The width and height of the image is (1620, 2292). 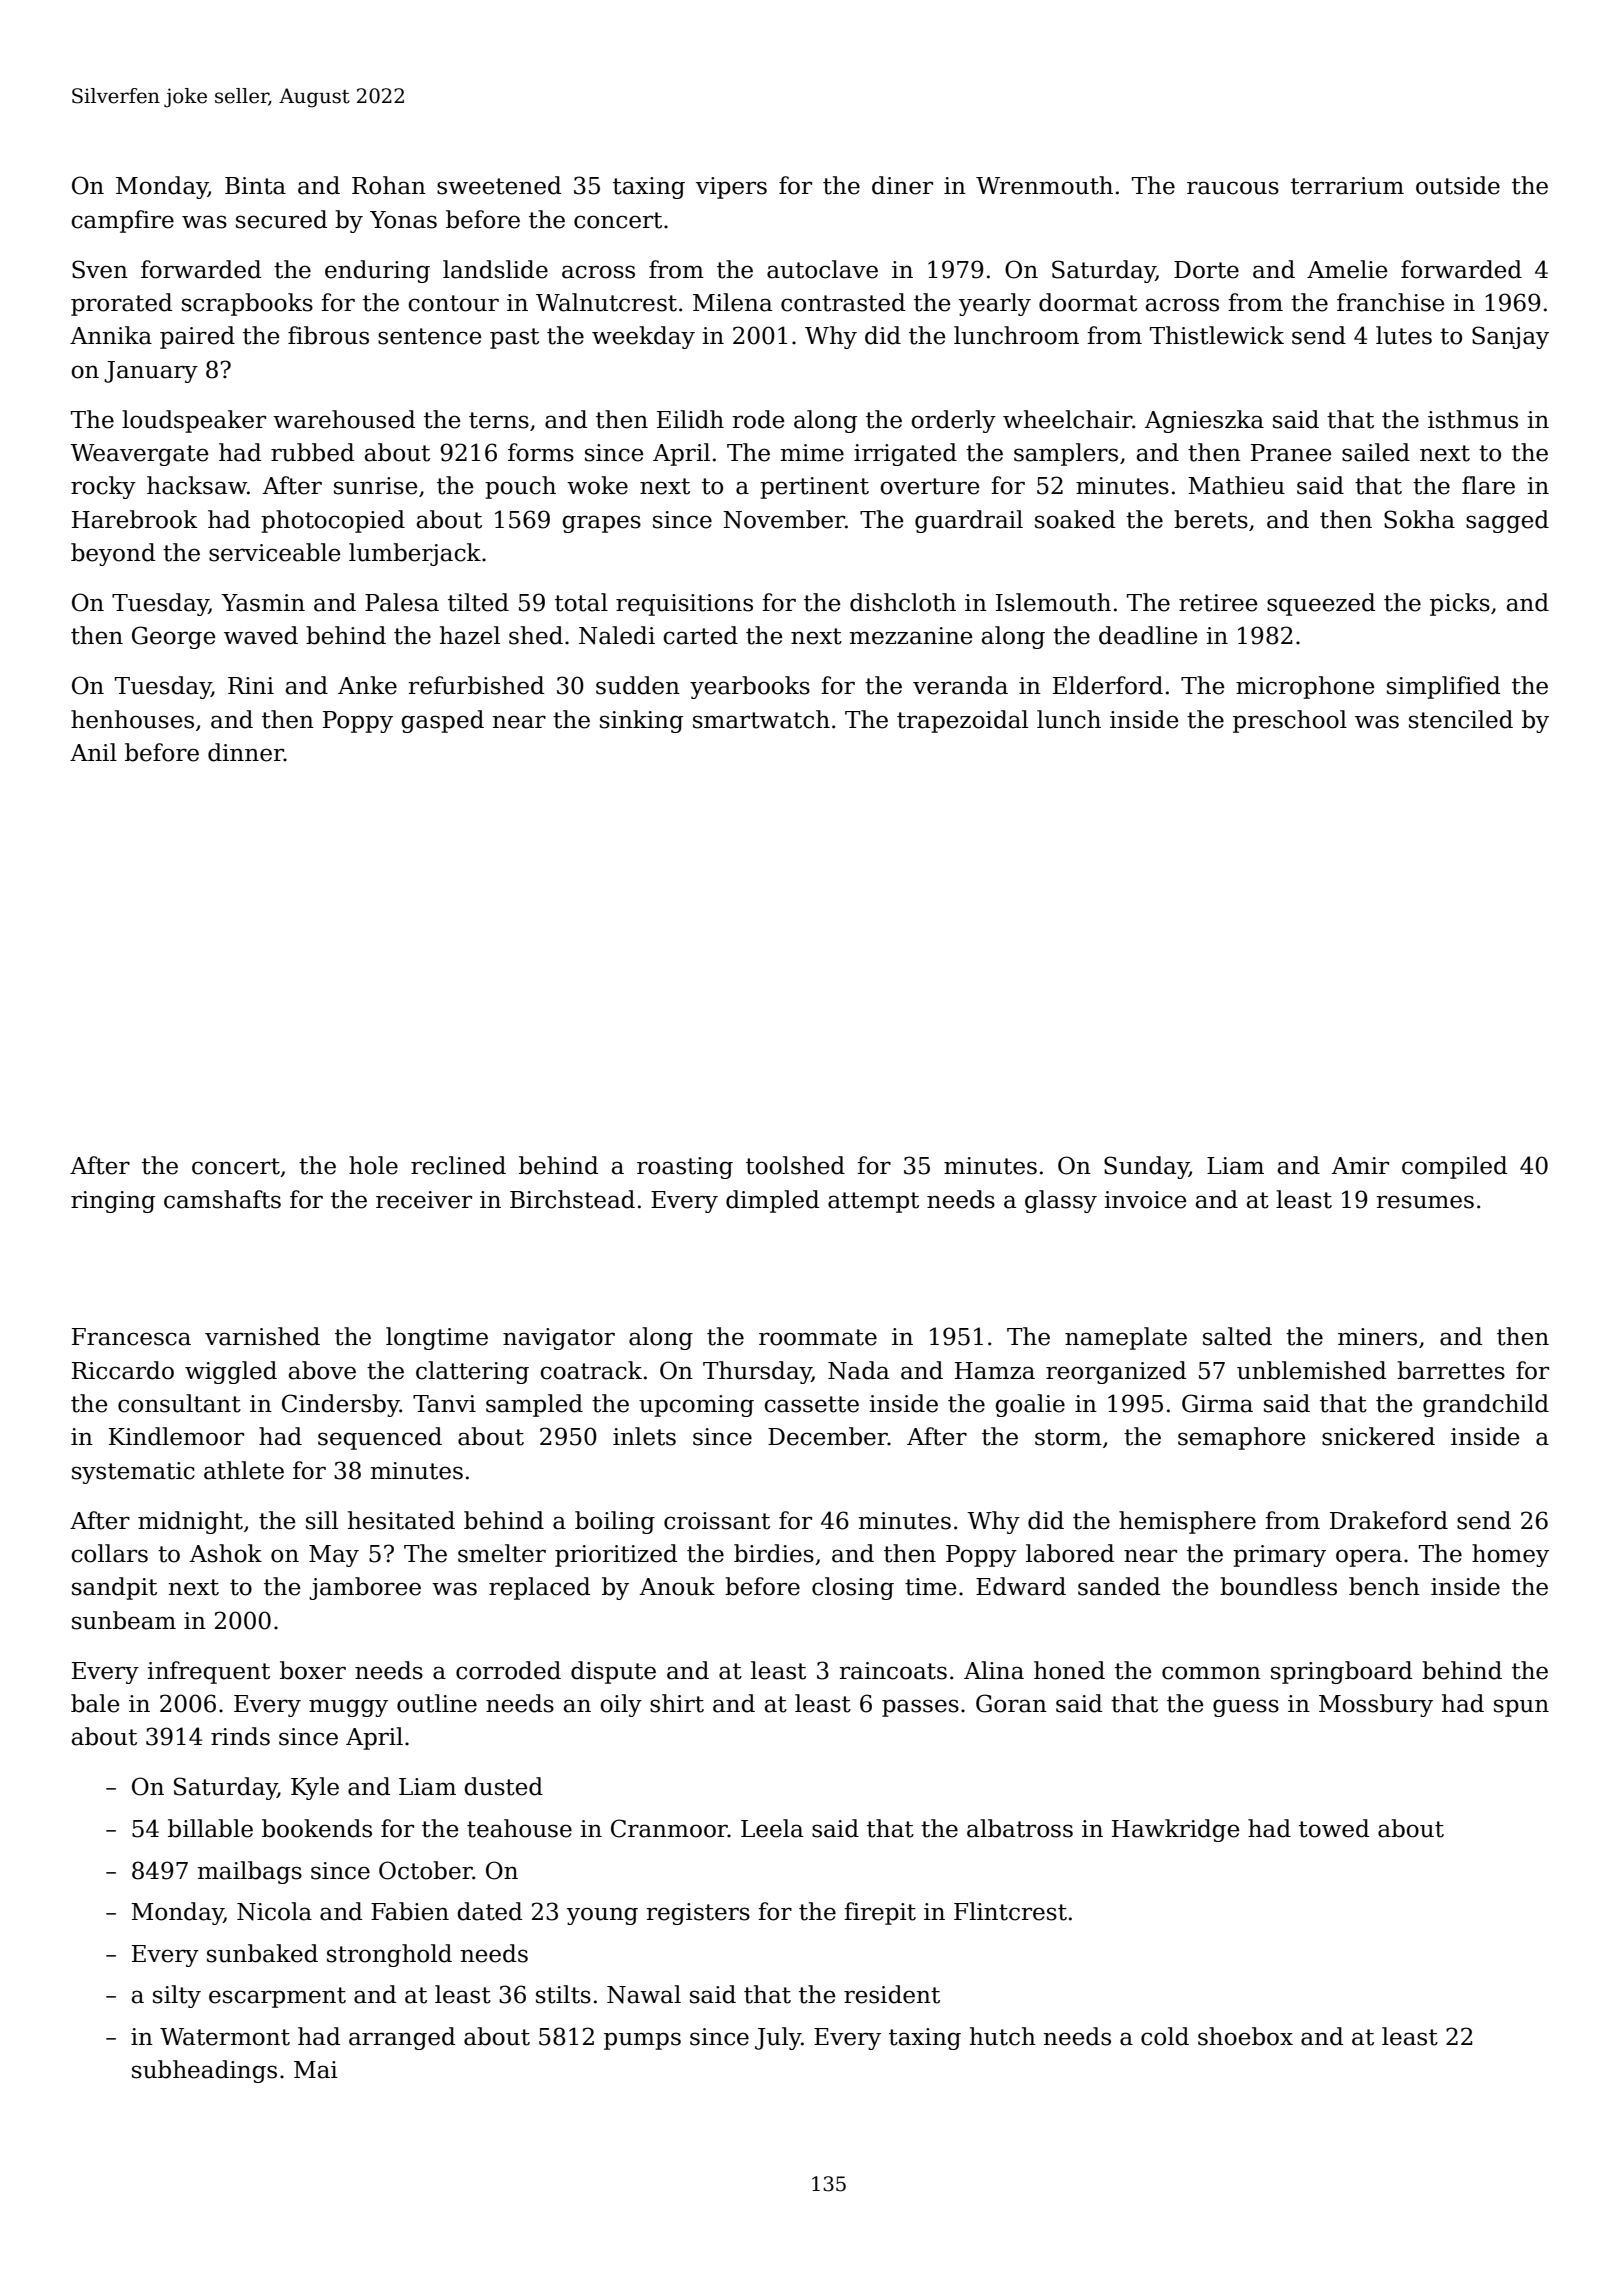 I want to click on boiling, so click(x=615, y=1522).
